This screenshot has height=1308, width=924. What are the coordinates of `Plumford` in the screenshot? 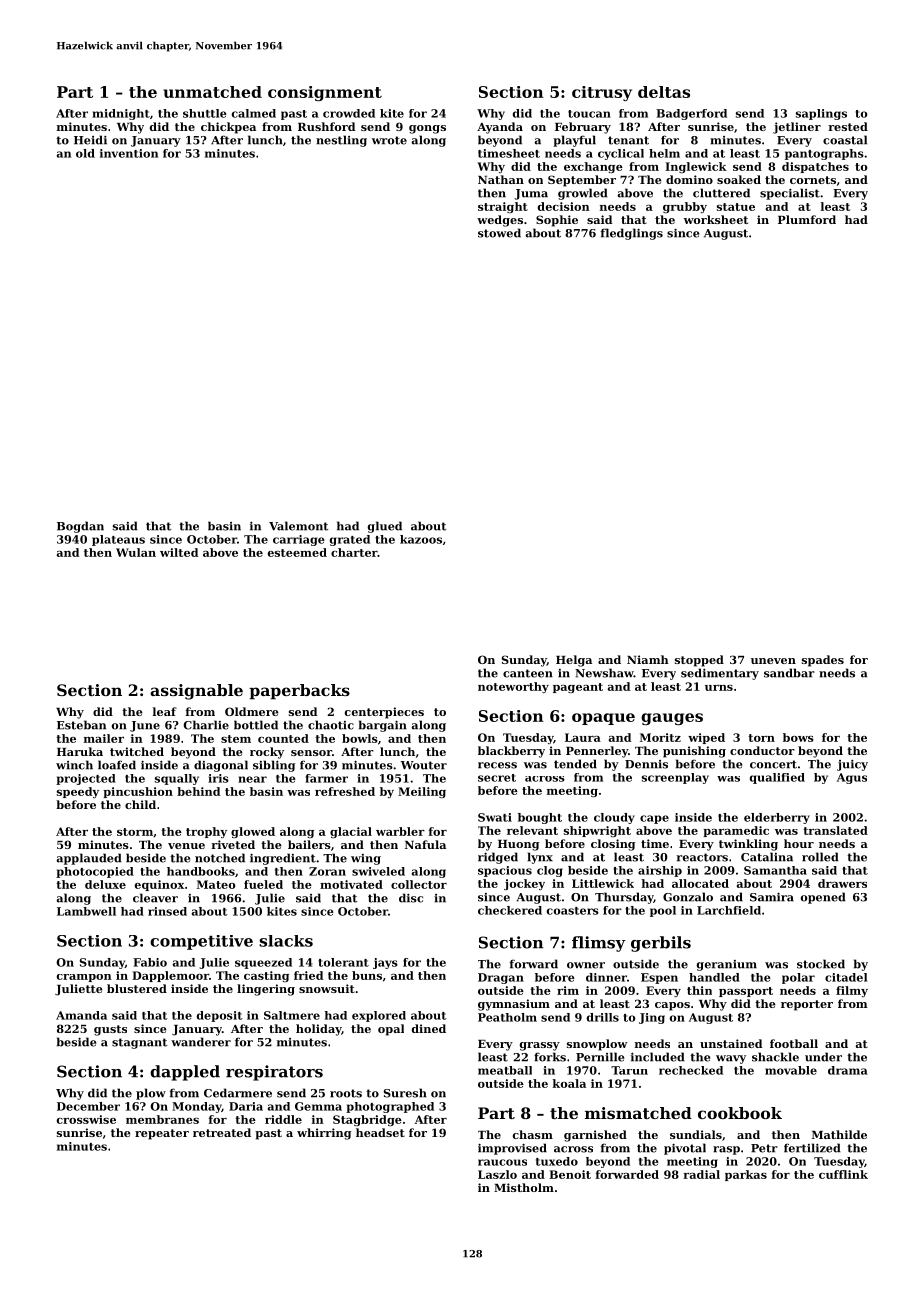 It's located at (807, 219).
